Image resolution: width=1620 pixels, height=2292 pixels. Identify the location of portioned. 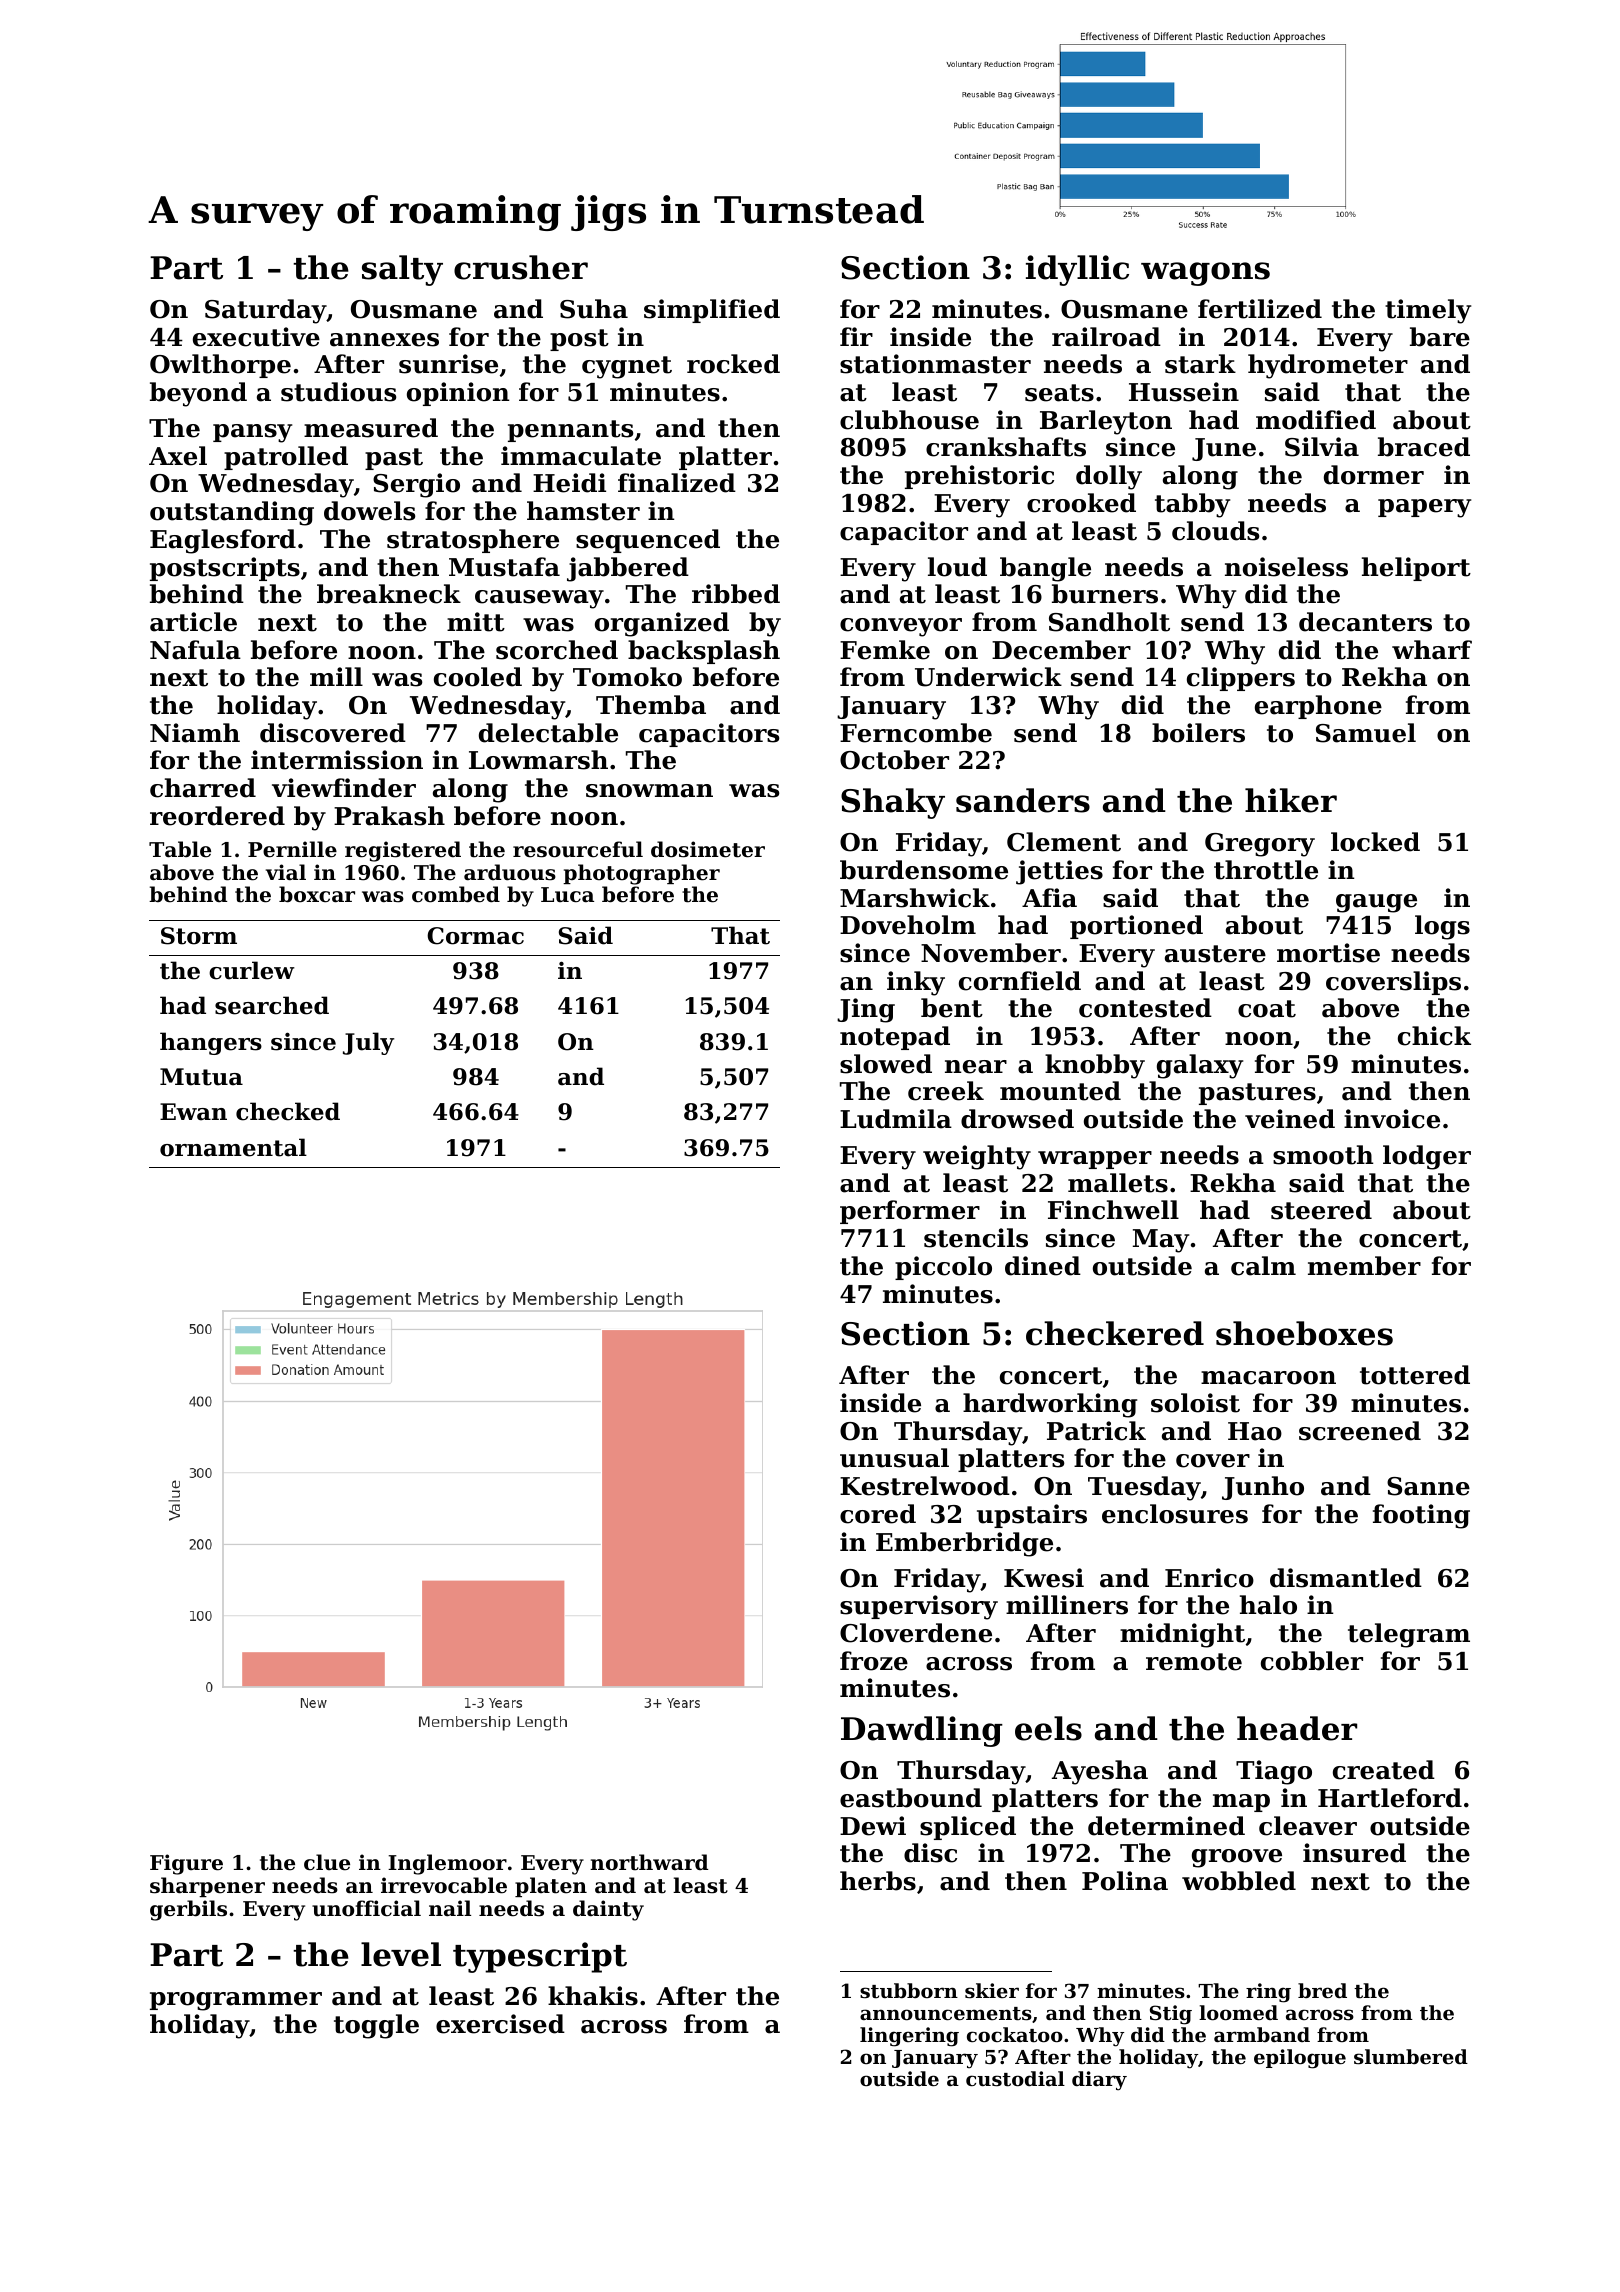
(1136, 927).
